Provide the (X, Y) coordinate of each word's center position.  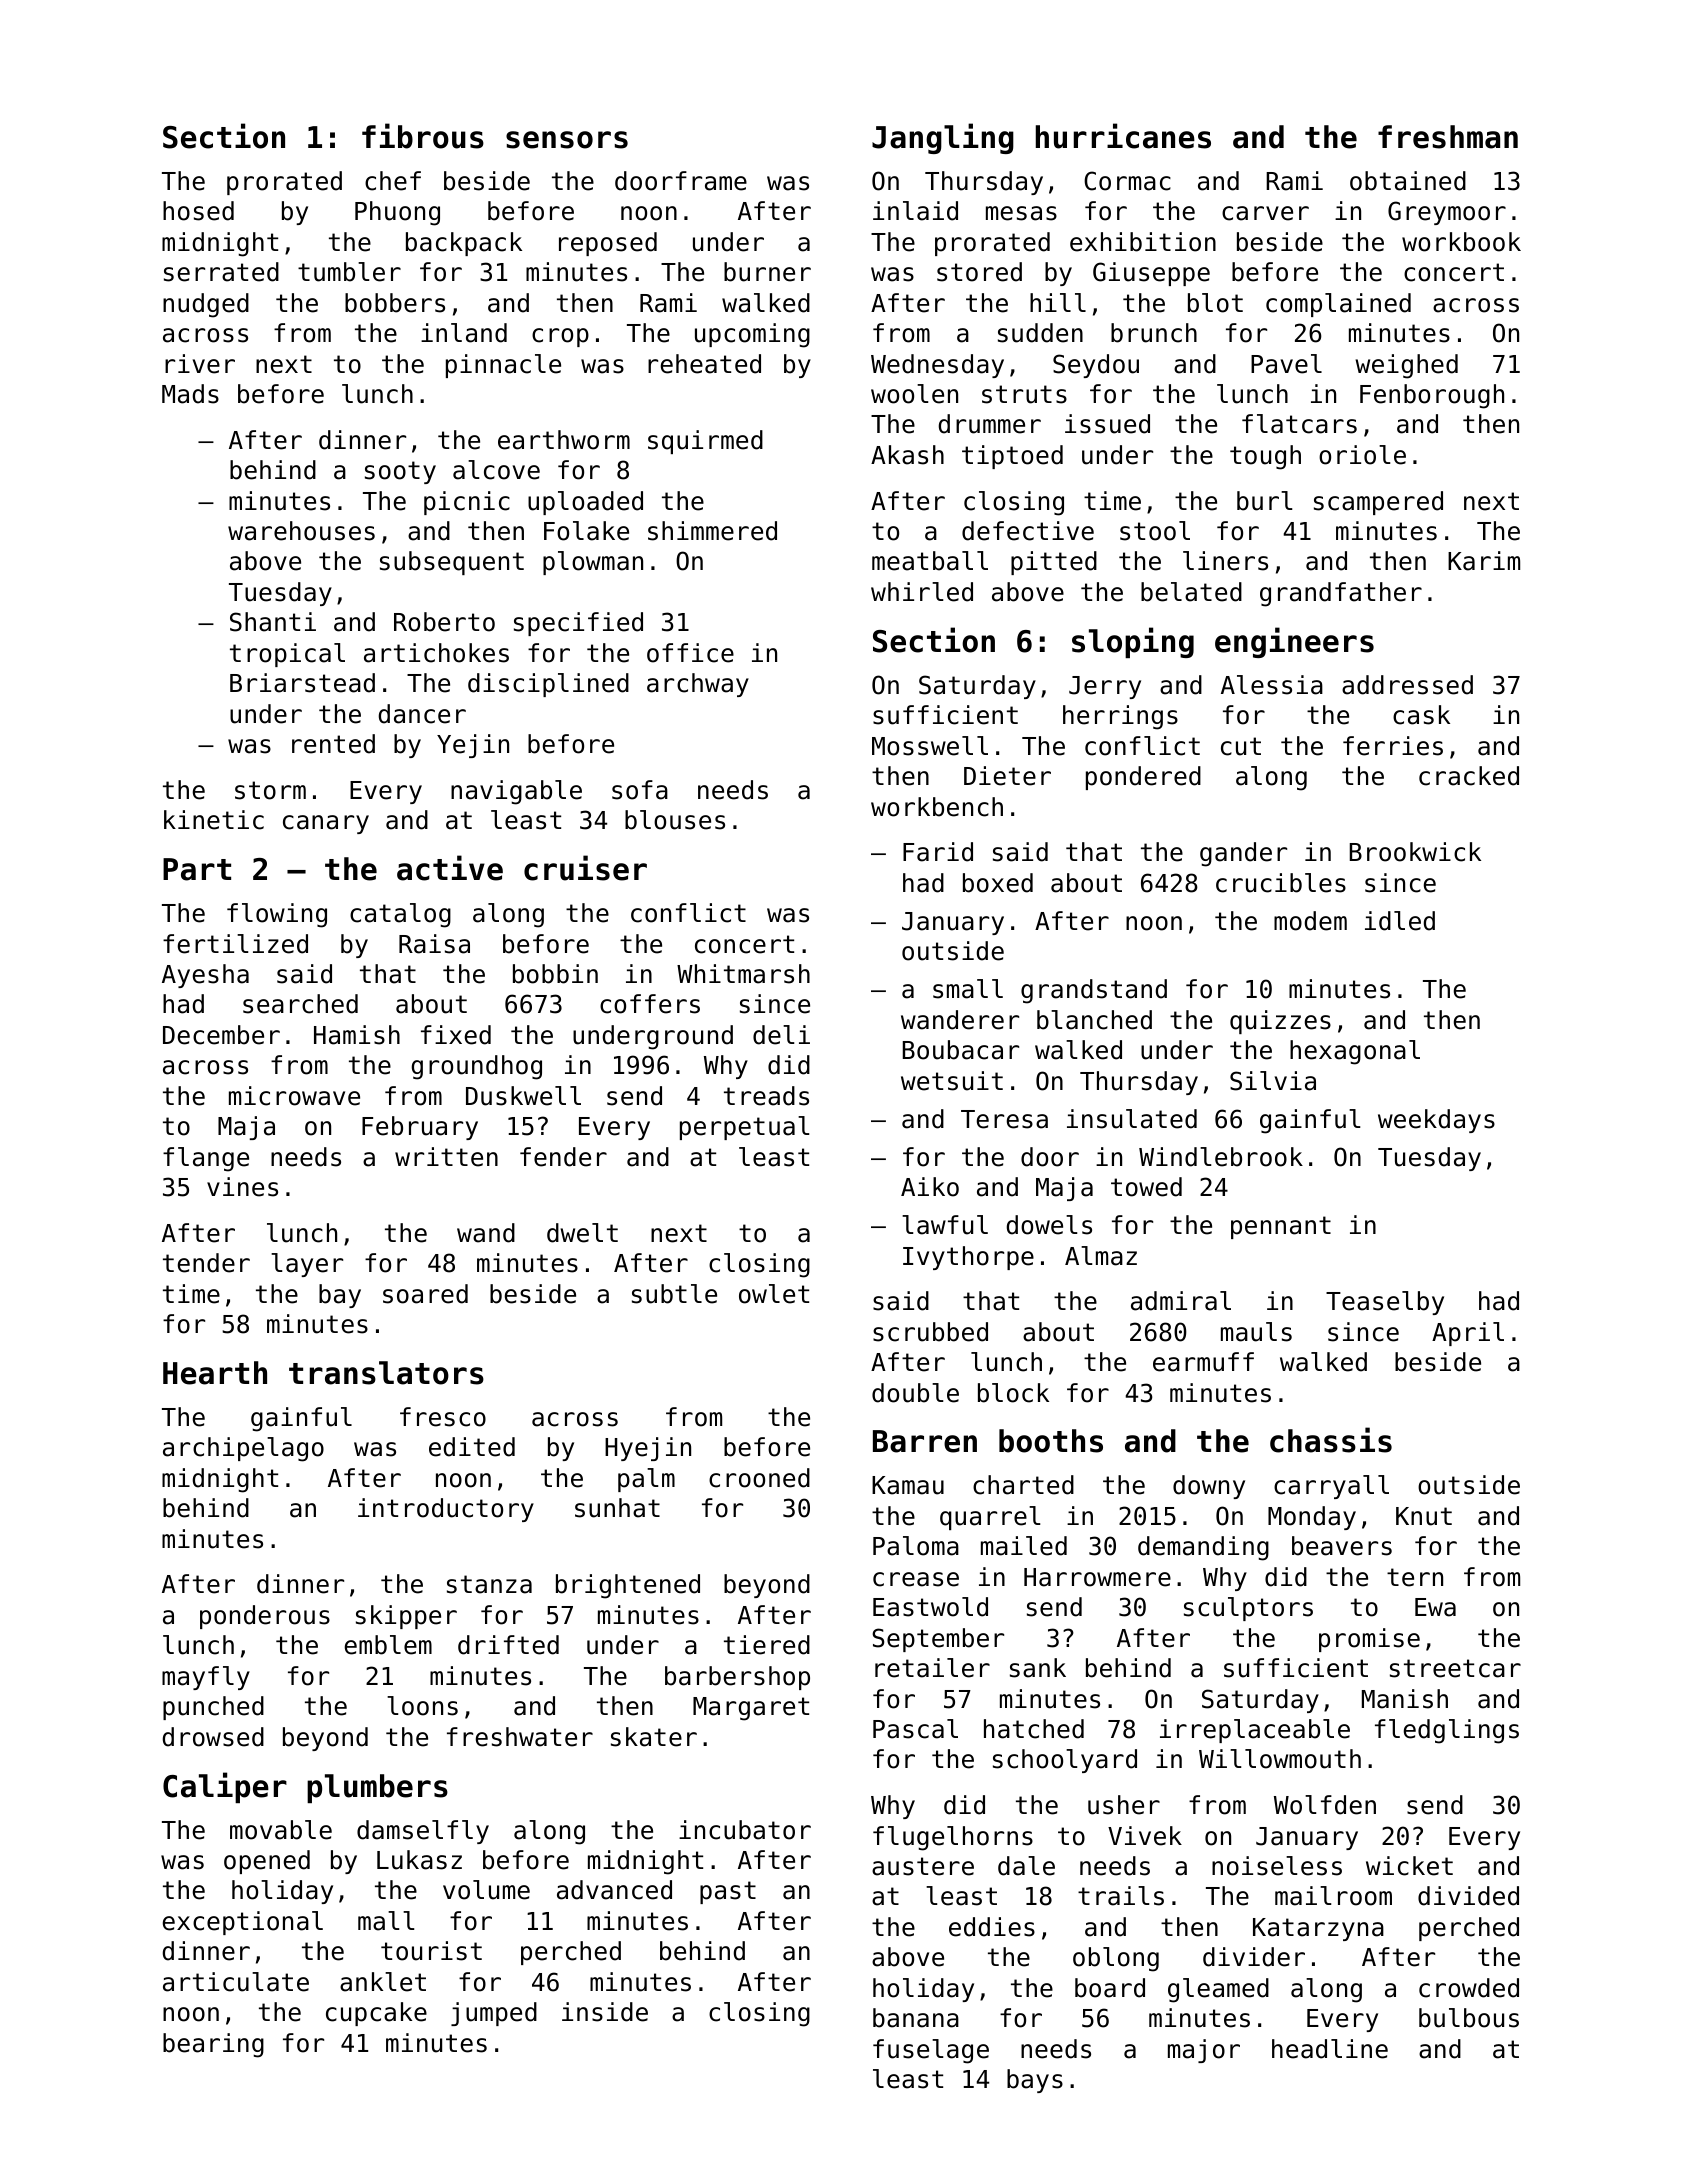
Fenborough (1432, 396)
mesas (1021, 213)
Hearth (215, 1373)
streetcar (1455, 1668)
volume (486, 1890)
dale (1026, 1866)
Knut (1424, 1516)
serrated (221, 272)
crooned (759, 1478)
